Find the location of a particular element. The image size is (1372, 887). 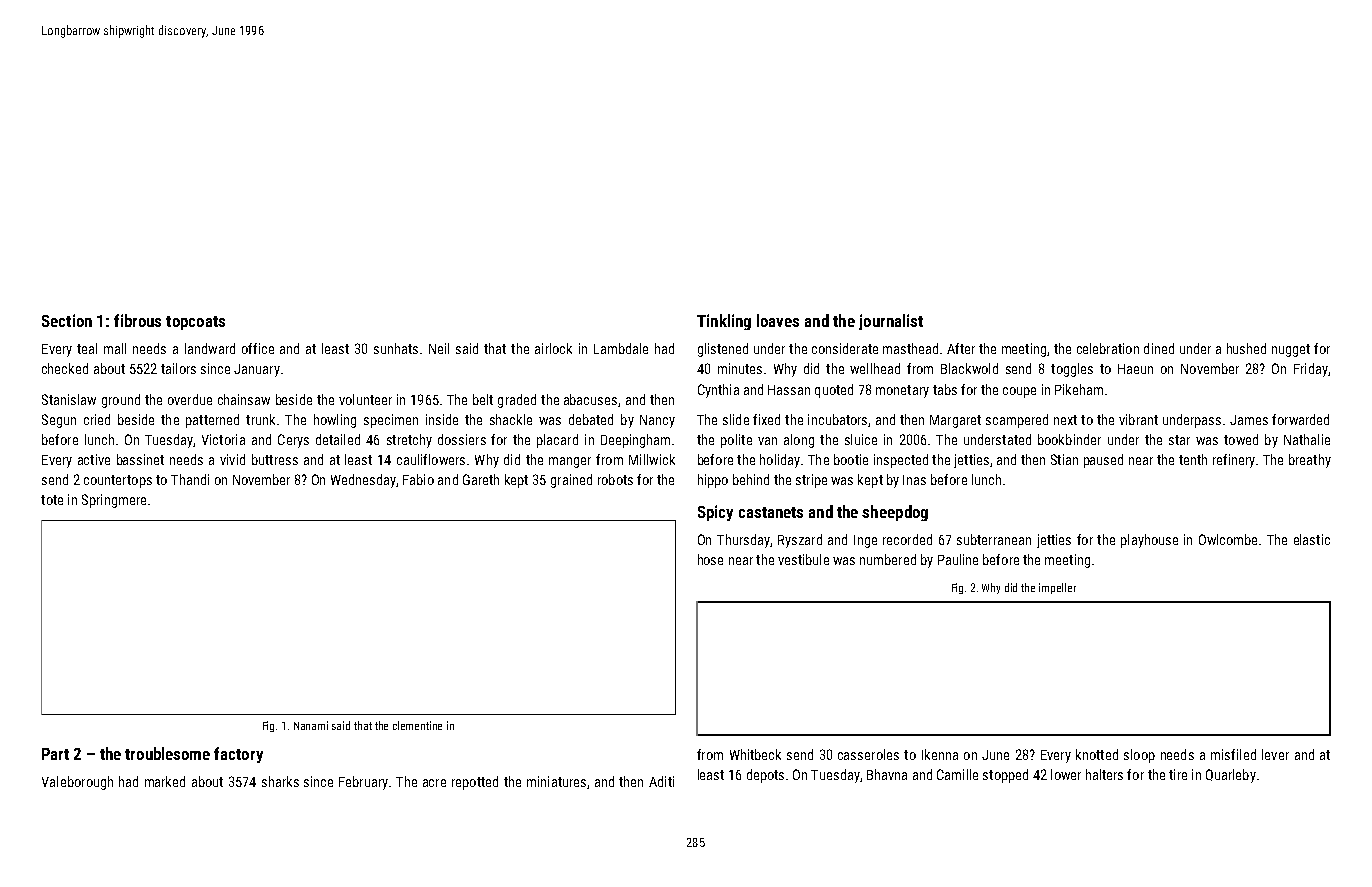

Spicy is located at coordinates (715, 513).
